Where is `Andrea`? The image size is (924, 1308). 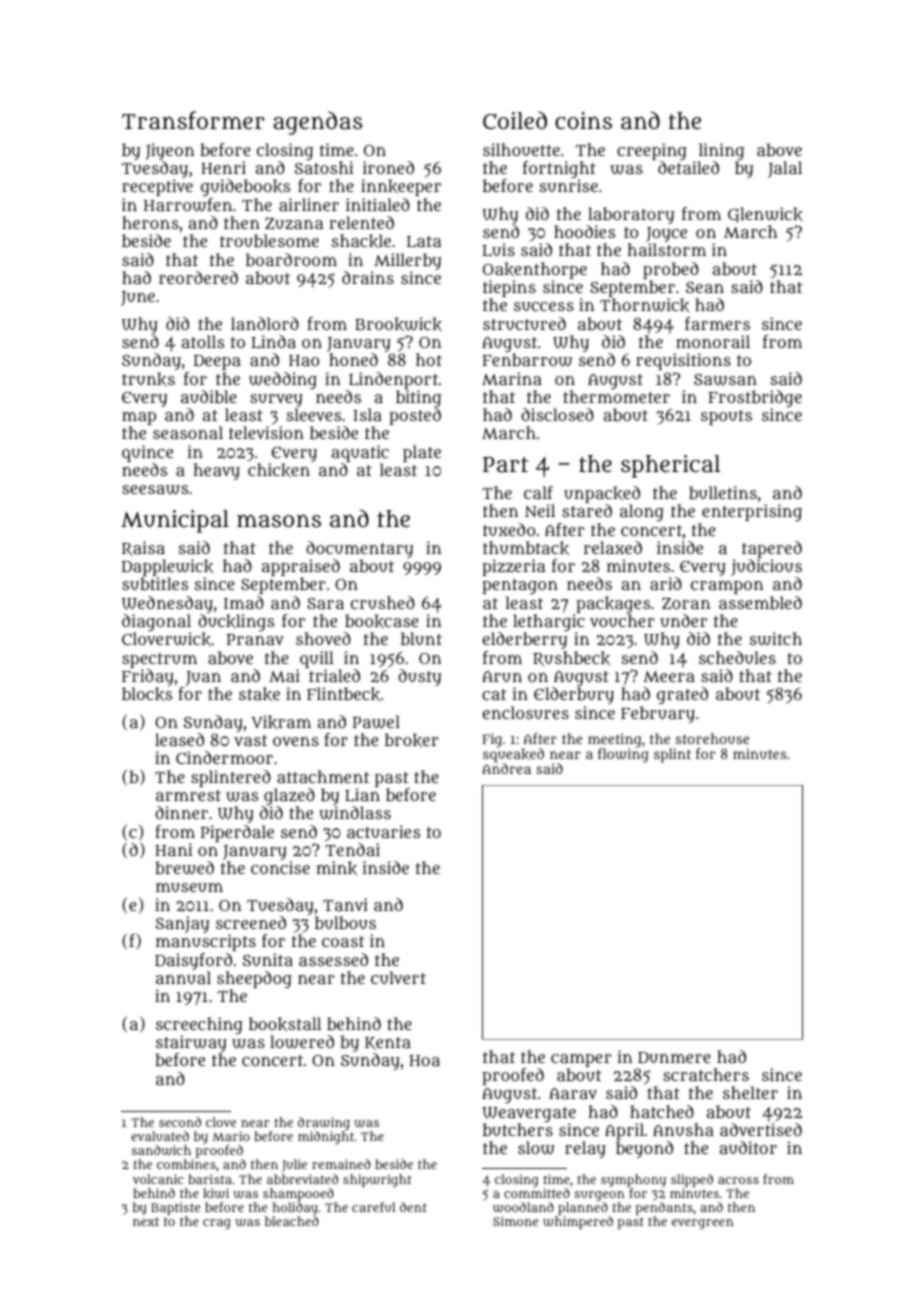
Andrea is located at coordinates (506, 768).
